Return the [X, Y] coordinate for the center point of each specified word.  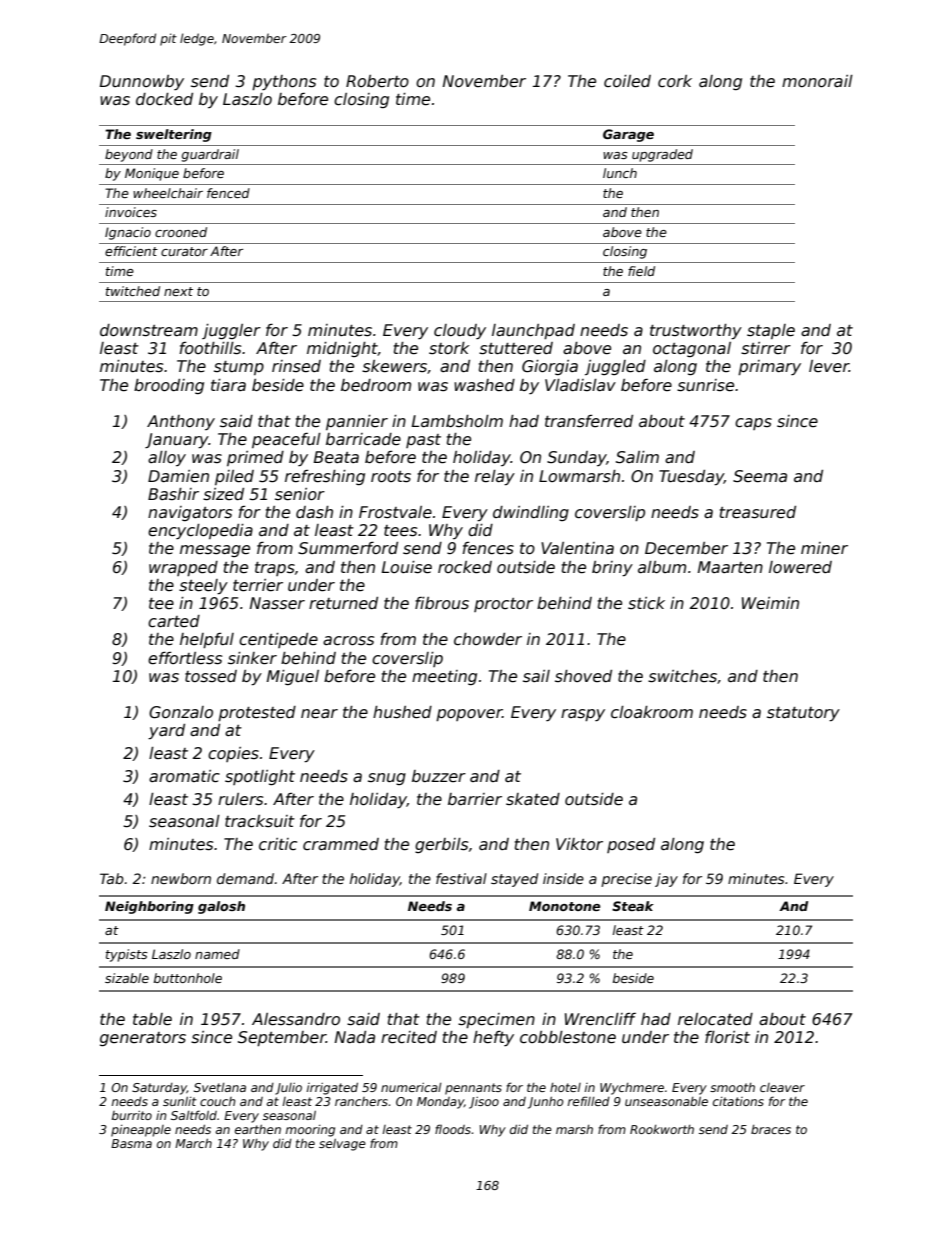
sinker [252, 658]
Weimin [770, 603]
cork [675, 81]
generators [143, 1039]
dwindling [531, 513]
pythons [284, 82]
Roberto [377, 81]
